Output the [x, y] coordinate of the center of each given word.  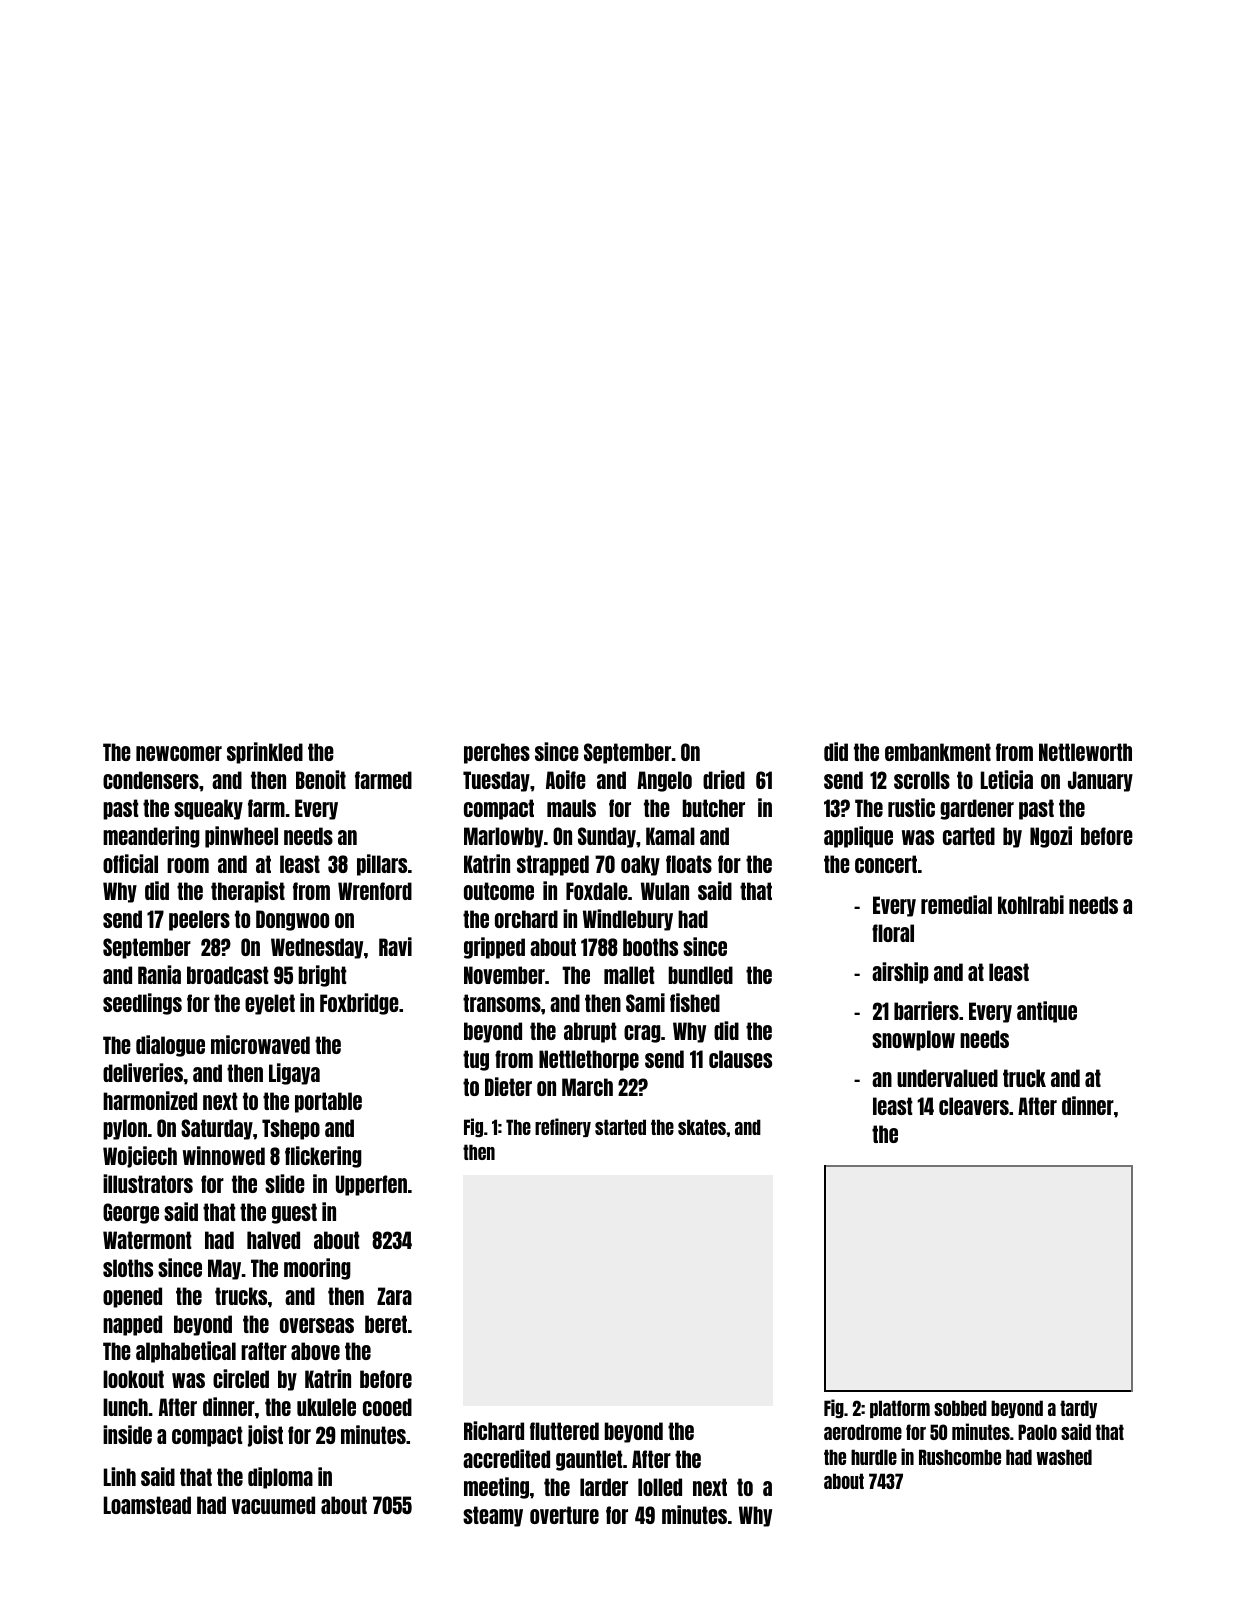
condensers [151, 780]
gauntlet [589, 1460]
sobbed [960, 1408]
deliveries [143, 1072]
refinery [563, 1127]
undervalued [947, 1078]
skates [702, 1127]
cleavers [974, 1106]
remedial [956, 904]
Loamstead [147, 1505]
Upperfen [371, 1185]
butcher [713, 808]
